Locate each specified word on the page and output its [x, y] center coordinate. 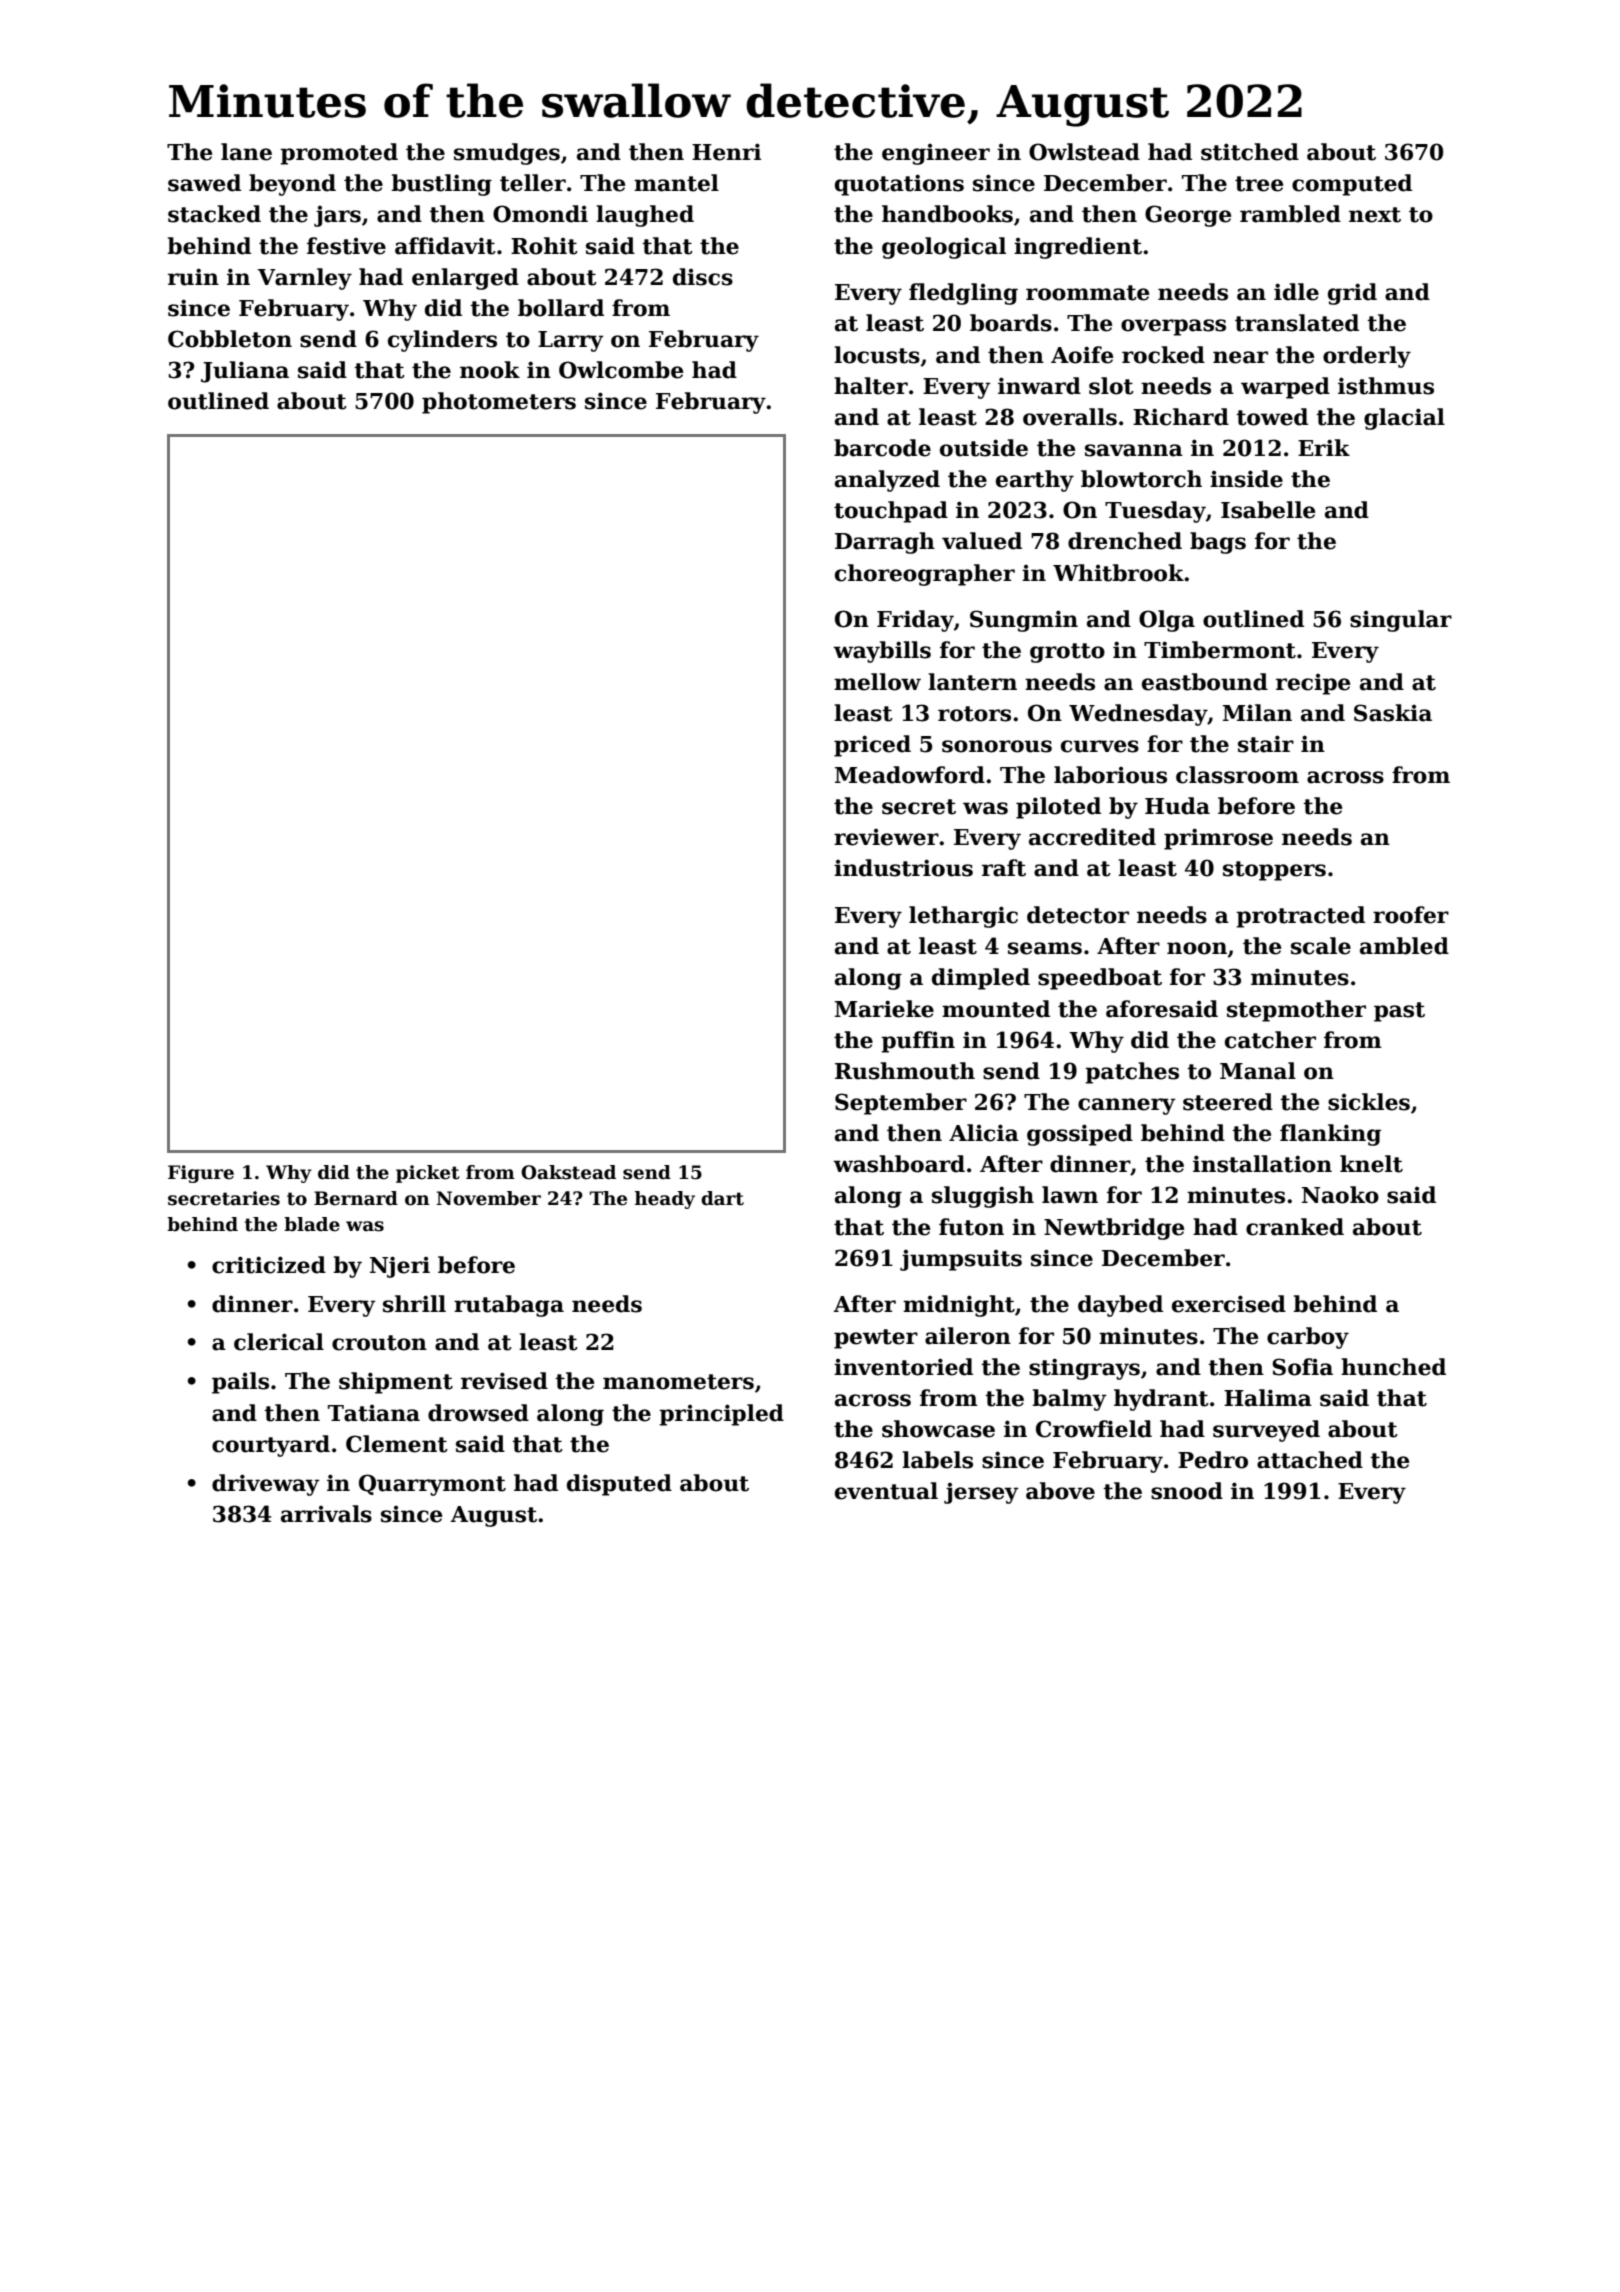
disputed [619, 1485]
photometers [499, 403]
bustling [441, 185]
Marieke [884, 1009]
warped [1285, 388]
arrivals [326, 1514]
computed [1352, 185]
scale [1321, 946]
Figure [201, 1174]
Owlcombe [621, 370]
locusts [877, 355]
